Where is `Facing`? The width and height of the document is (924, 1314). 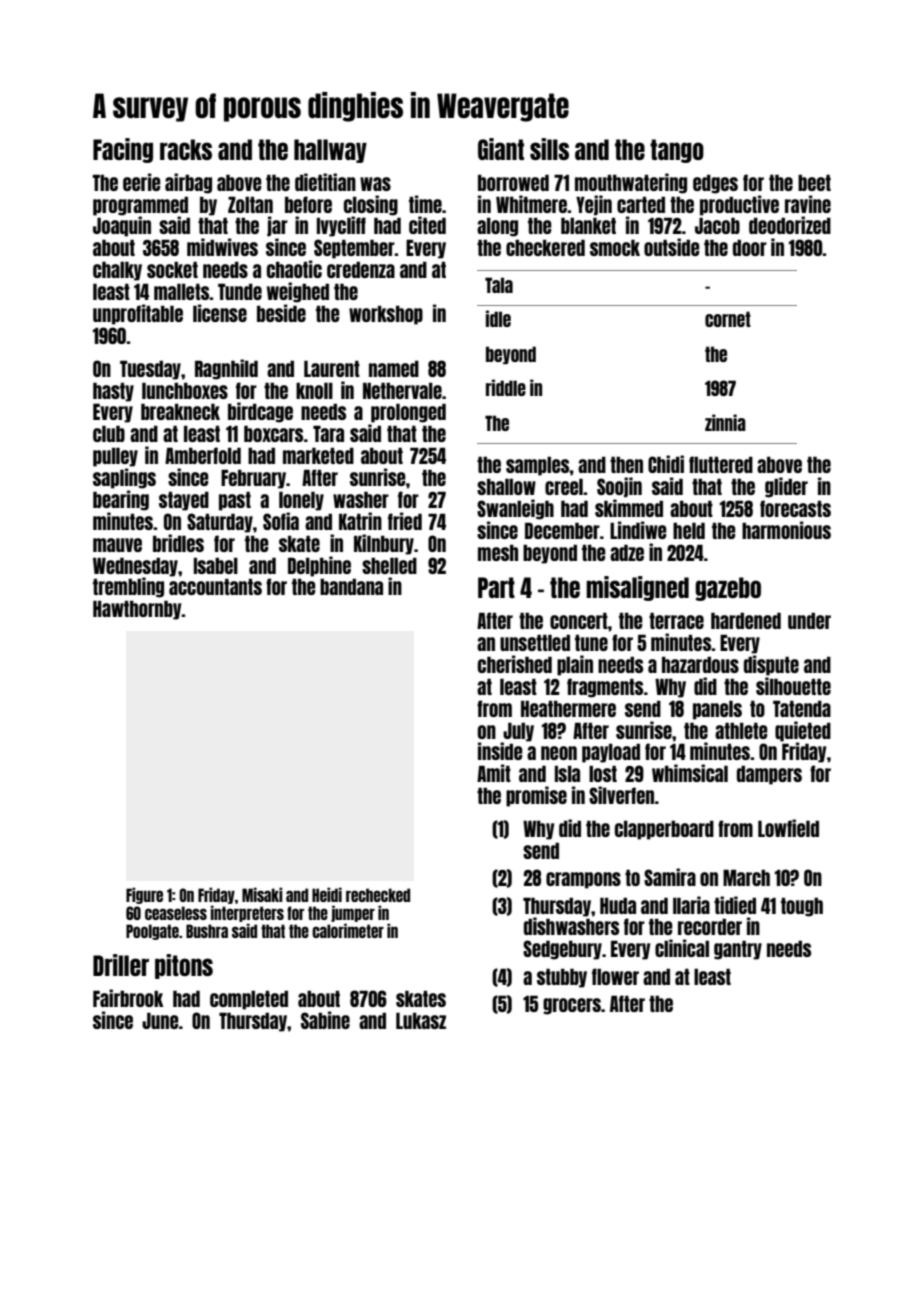
Facing is located at coordinates (123, 150).
